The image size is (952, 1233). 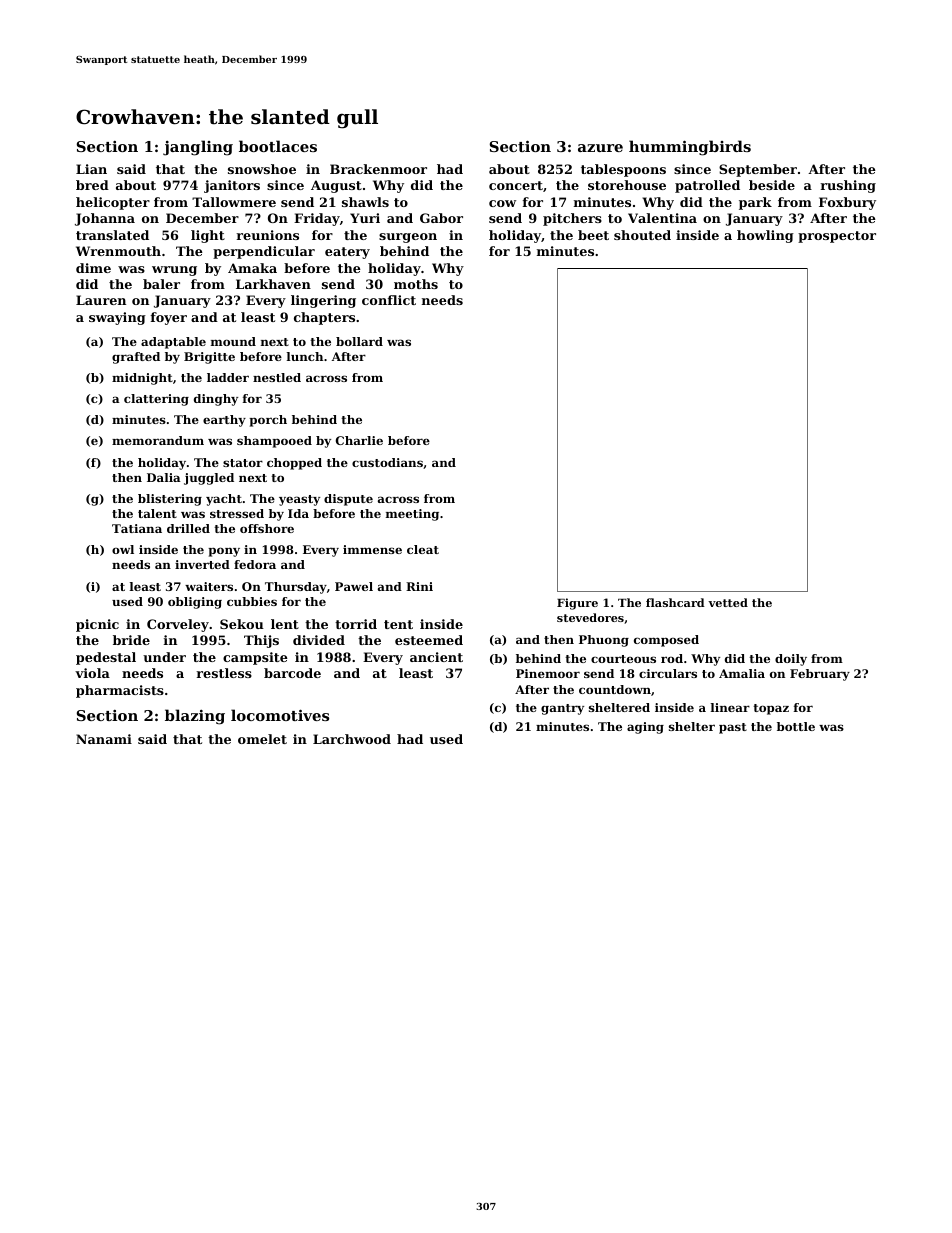 I want to click on custodians, so click(x=387, y=462).
